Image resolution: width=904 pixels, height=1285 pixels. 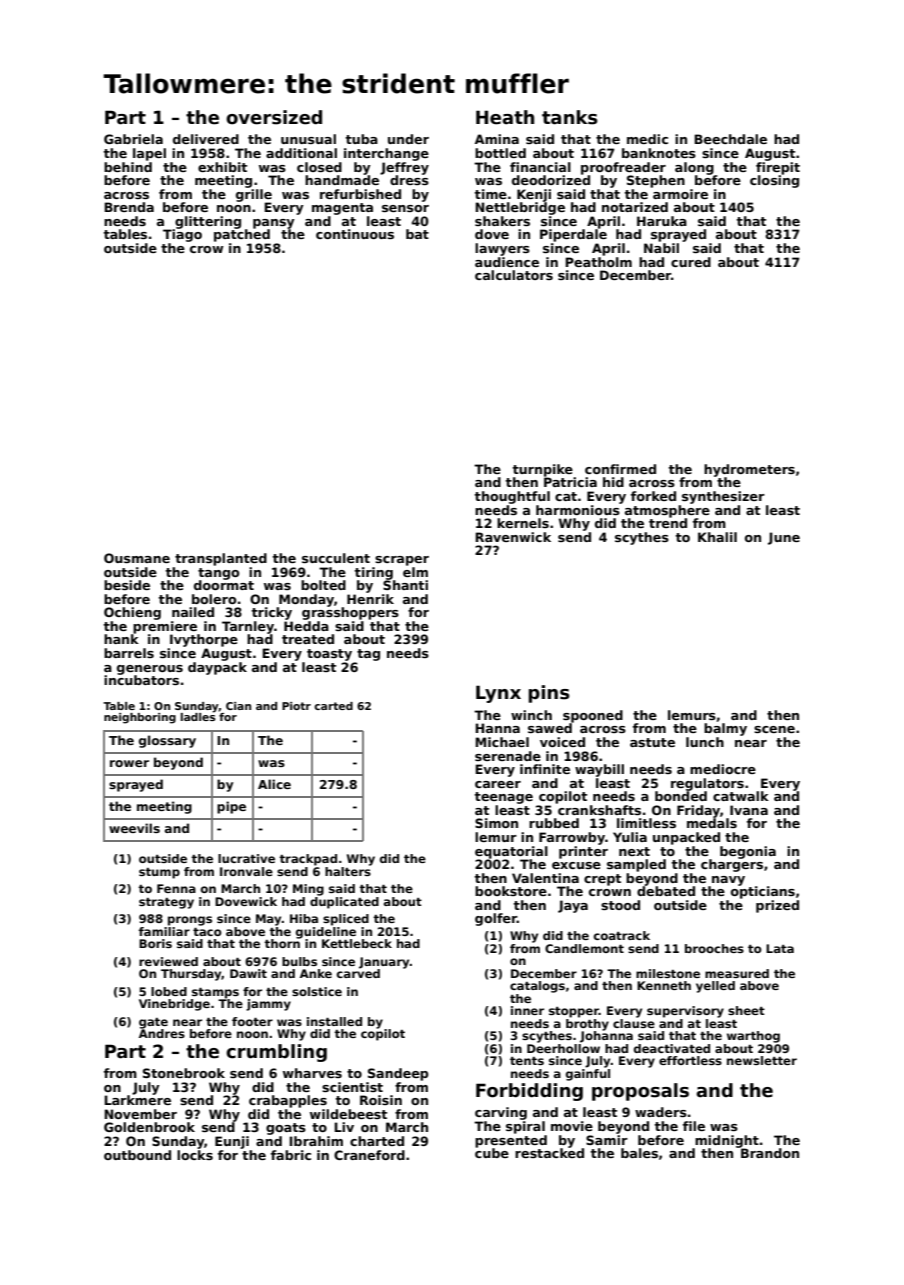 What do you see at coordinates (377, 1141) in the screenshot?
I see `charted` at bounding box center [377, 1141].
